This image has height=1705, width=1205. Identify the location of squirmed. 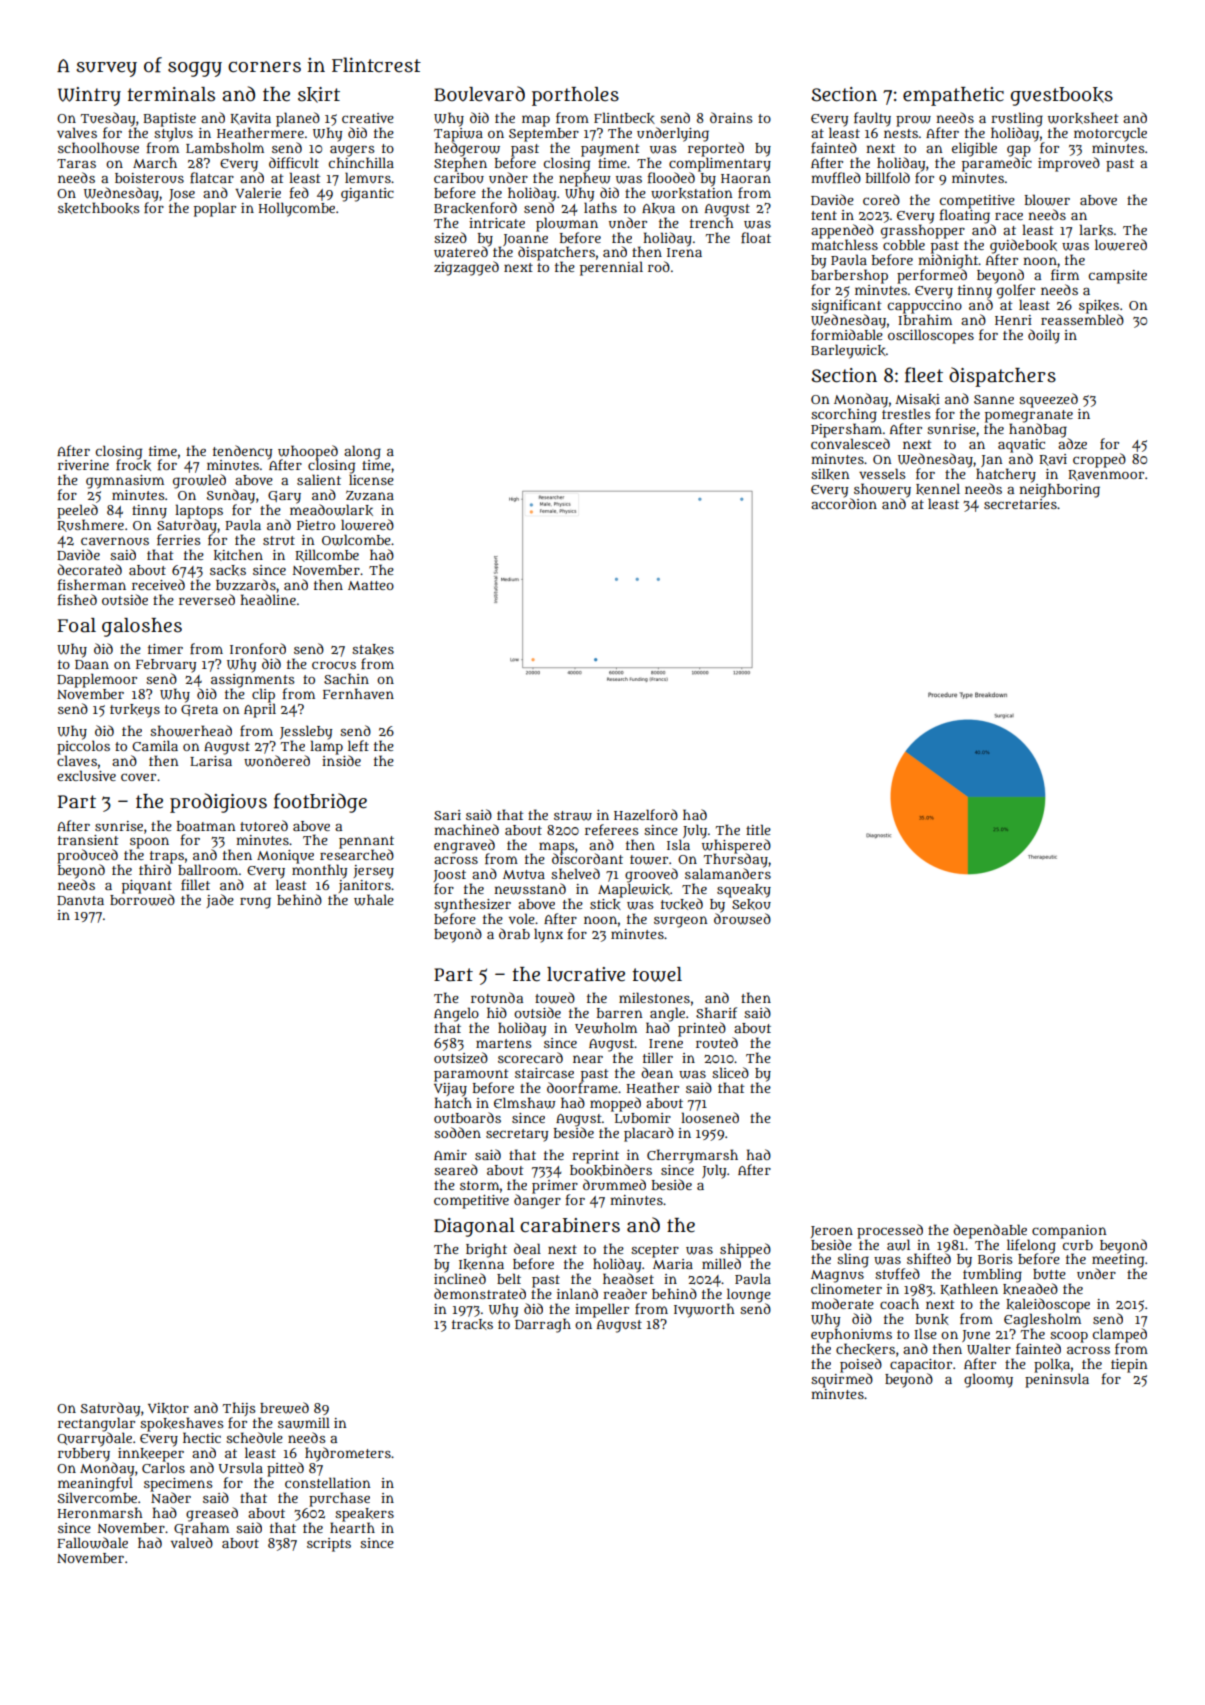
(842, 1380).
